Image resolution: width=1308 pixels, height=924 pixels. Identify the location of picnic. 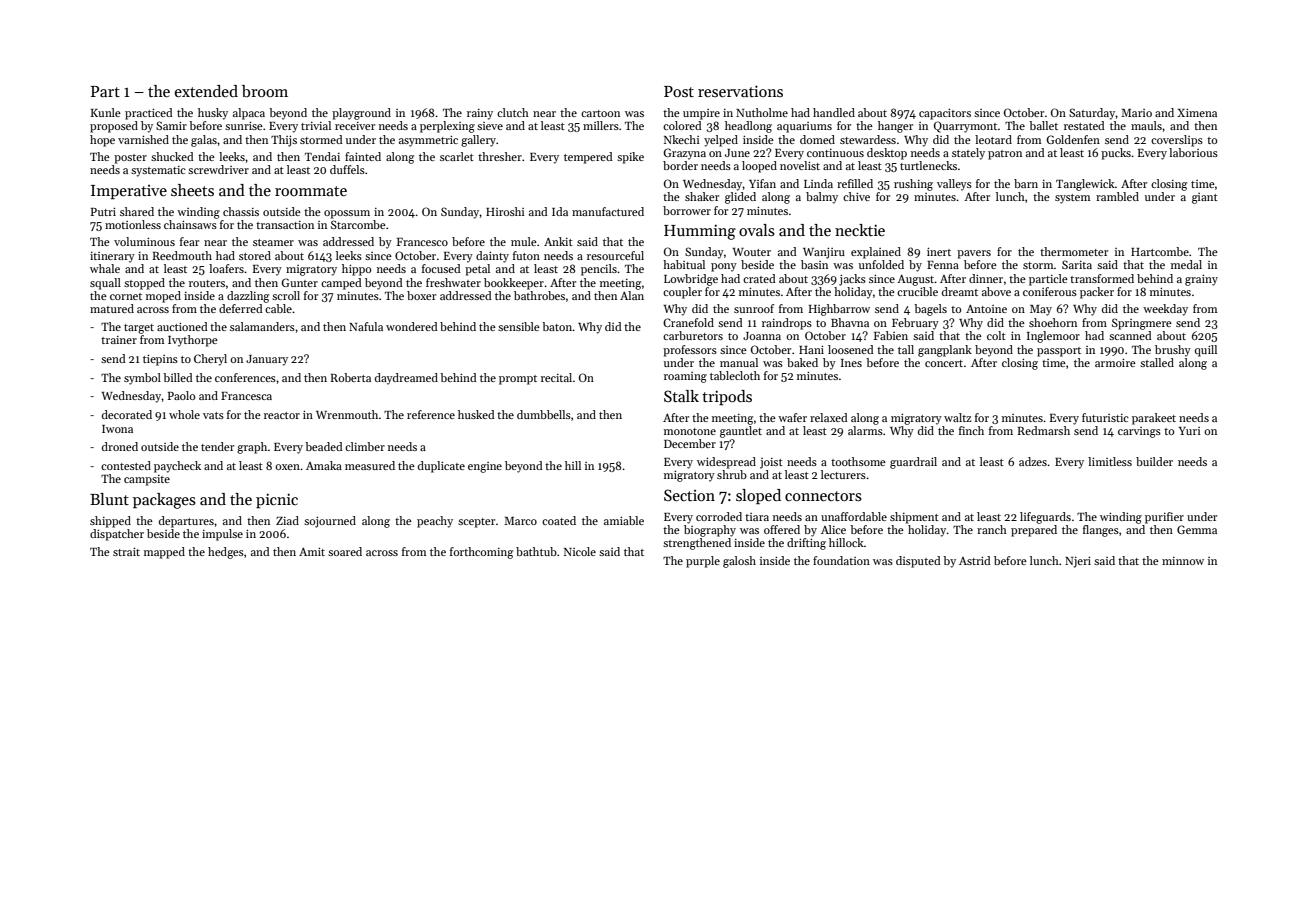
(277, 501).
